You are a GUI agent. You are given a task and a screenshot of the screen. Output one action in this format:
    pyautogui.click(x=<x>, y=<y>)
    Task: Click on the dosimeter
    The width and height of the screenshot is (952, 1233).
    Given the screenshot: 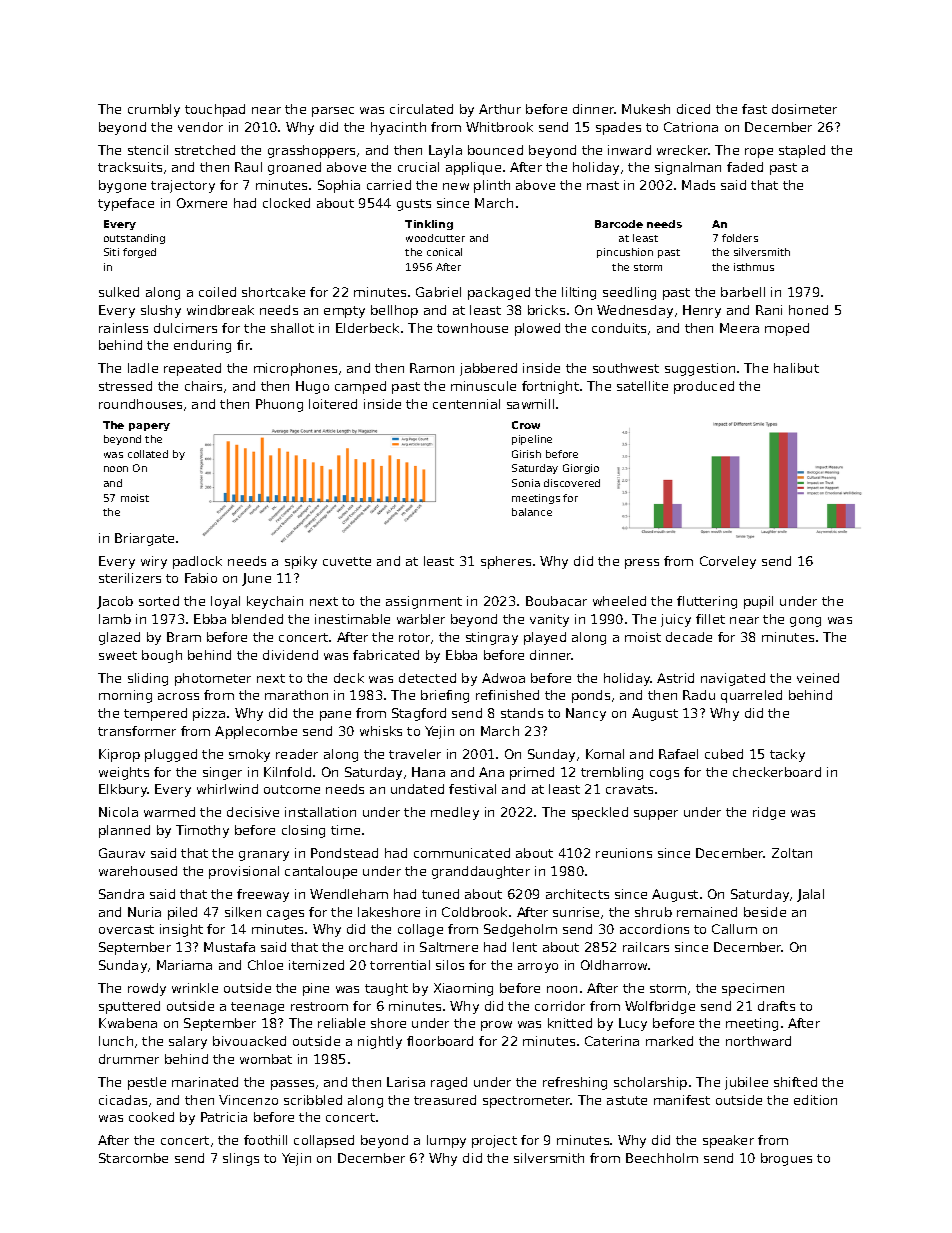 What is the action you would take?
    pyautogui.click(x=804, y=109)
